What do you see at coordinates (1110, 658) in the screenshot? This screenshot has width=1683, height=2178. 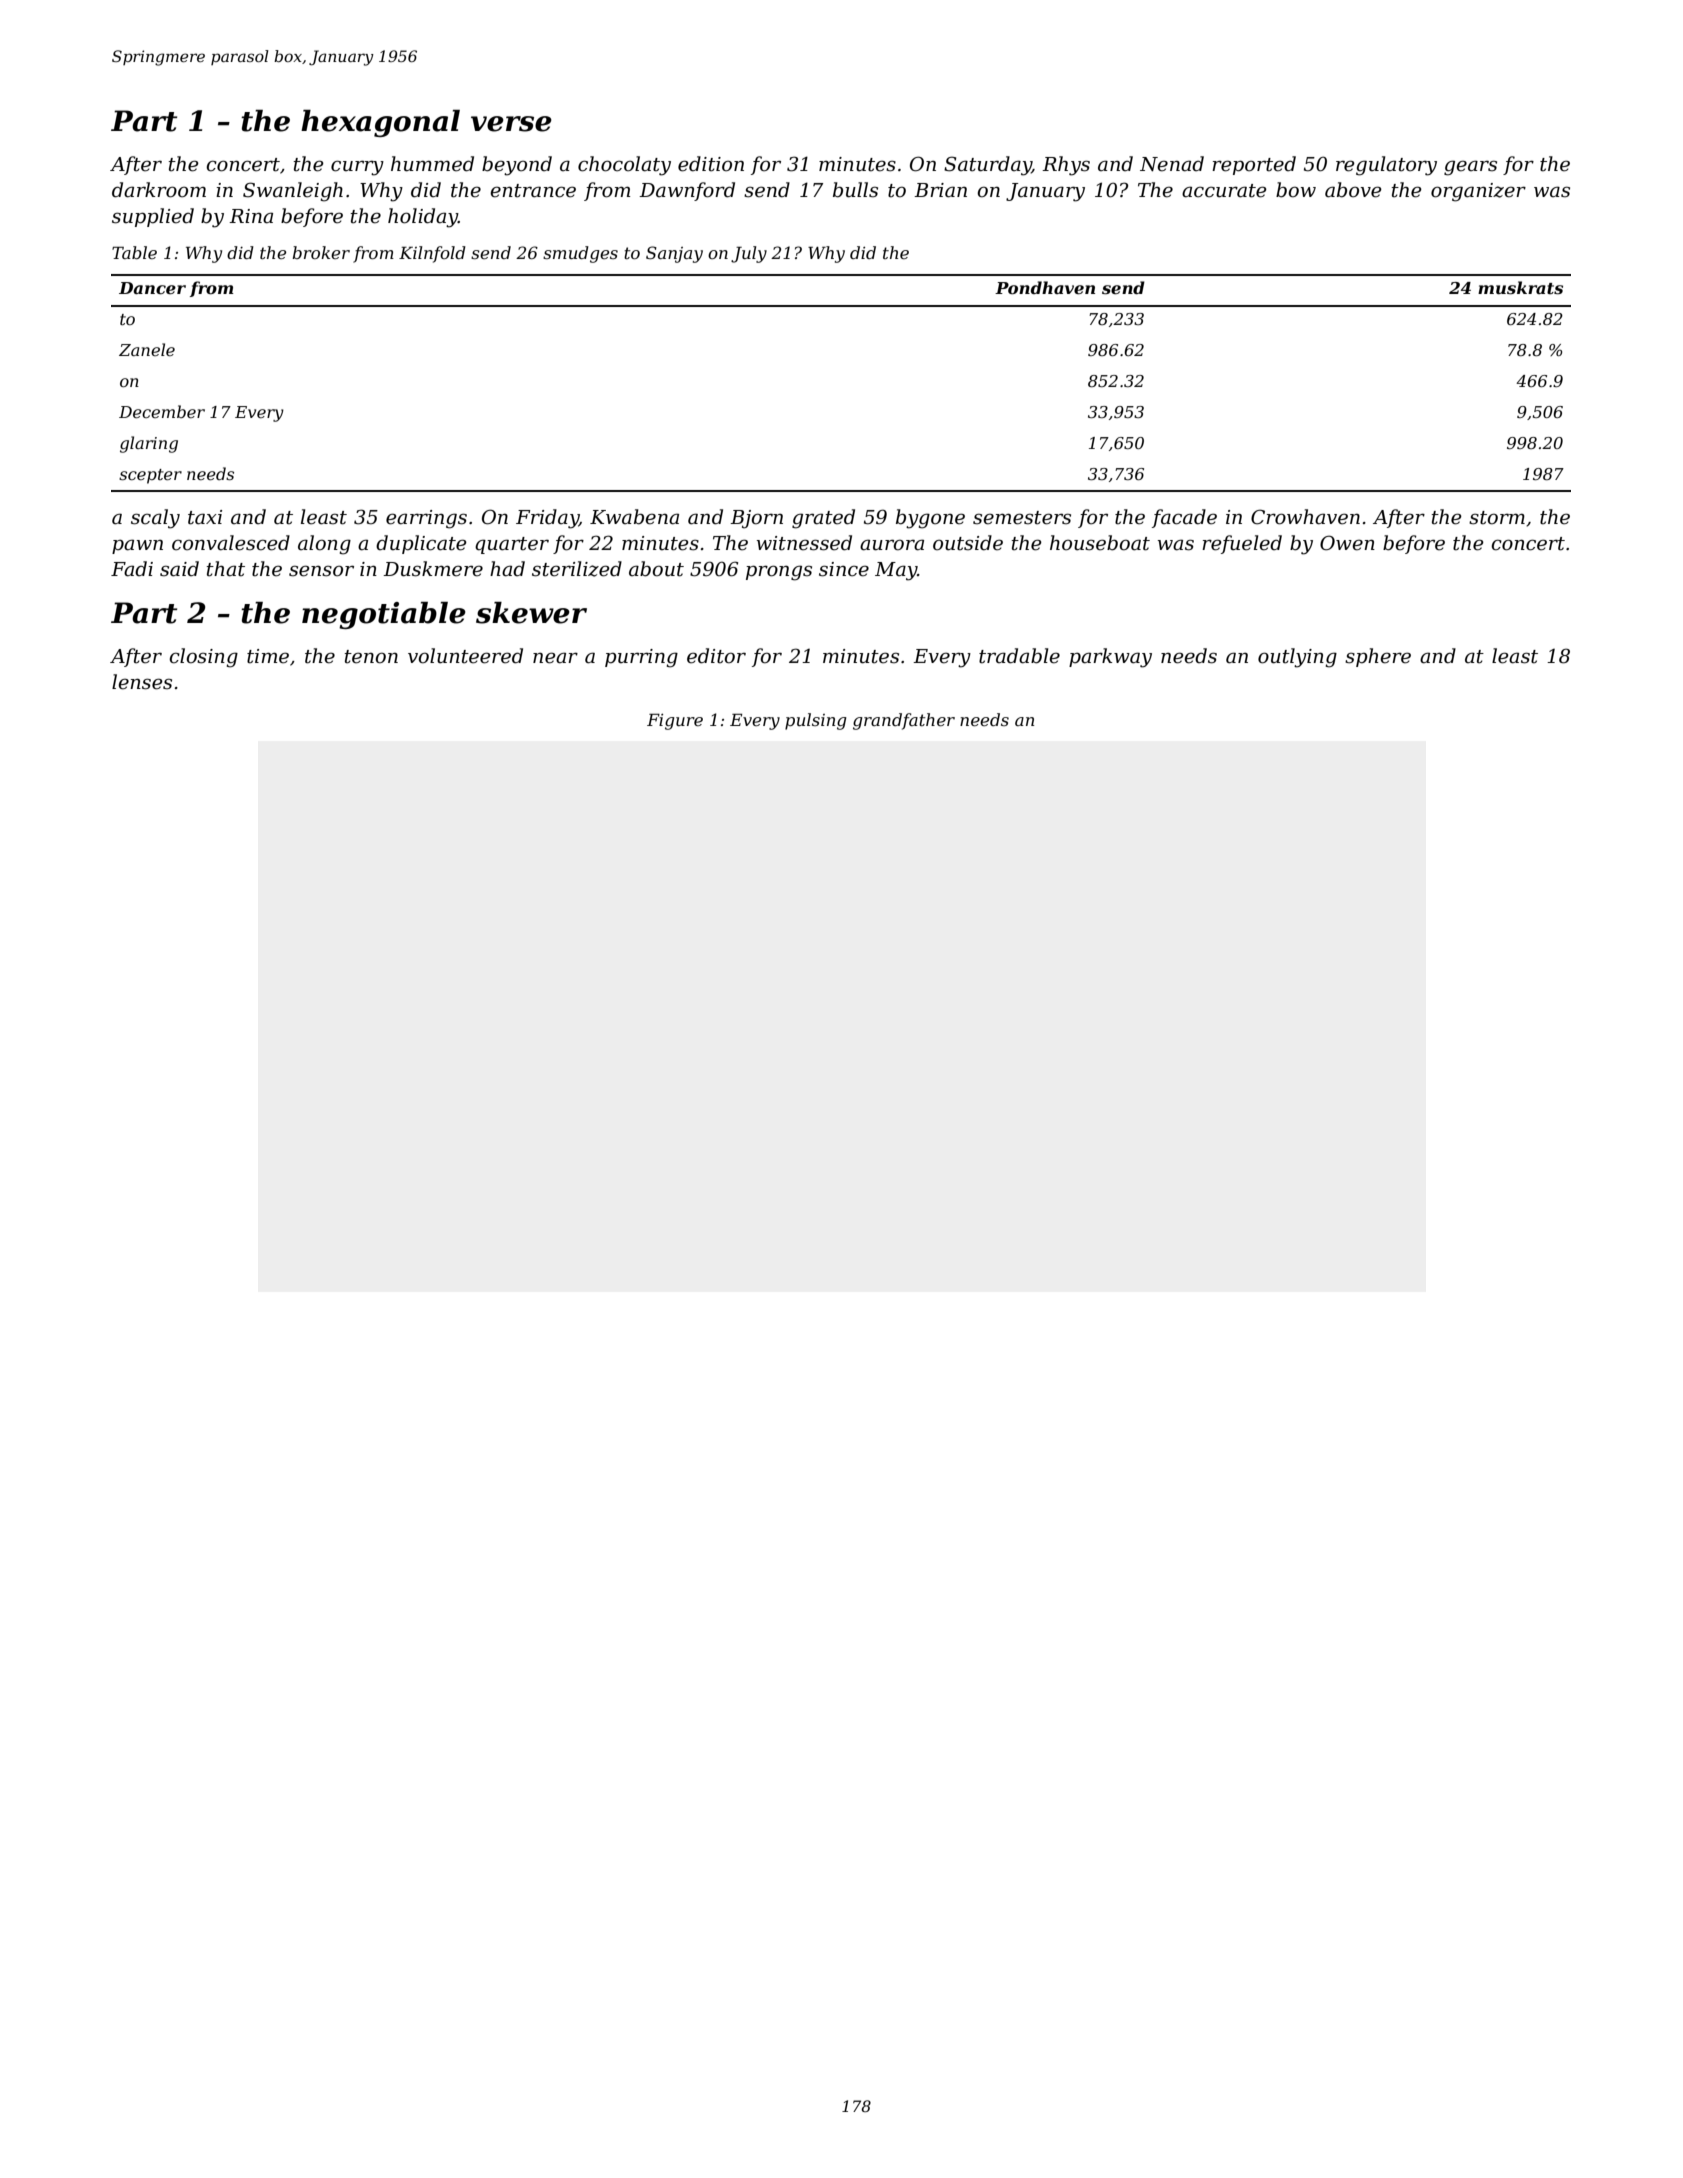 I see `parkway` at bounding box center [1110, 658].
